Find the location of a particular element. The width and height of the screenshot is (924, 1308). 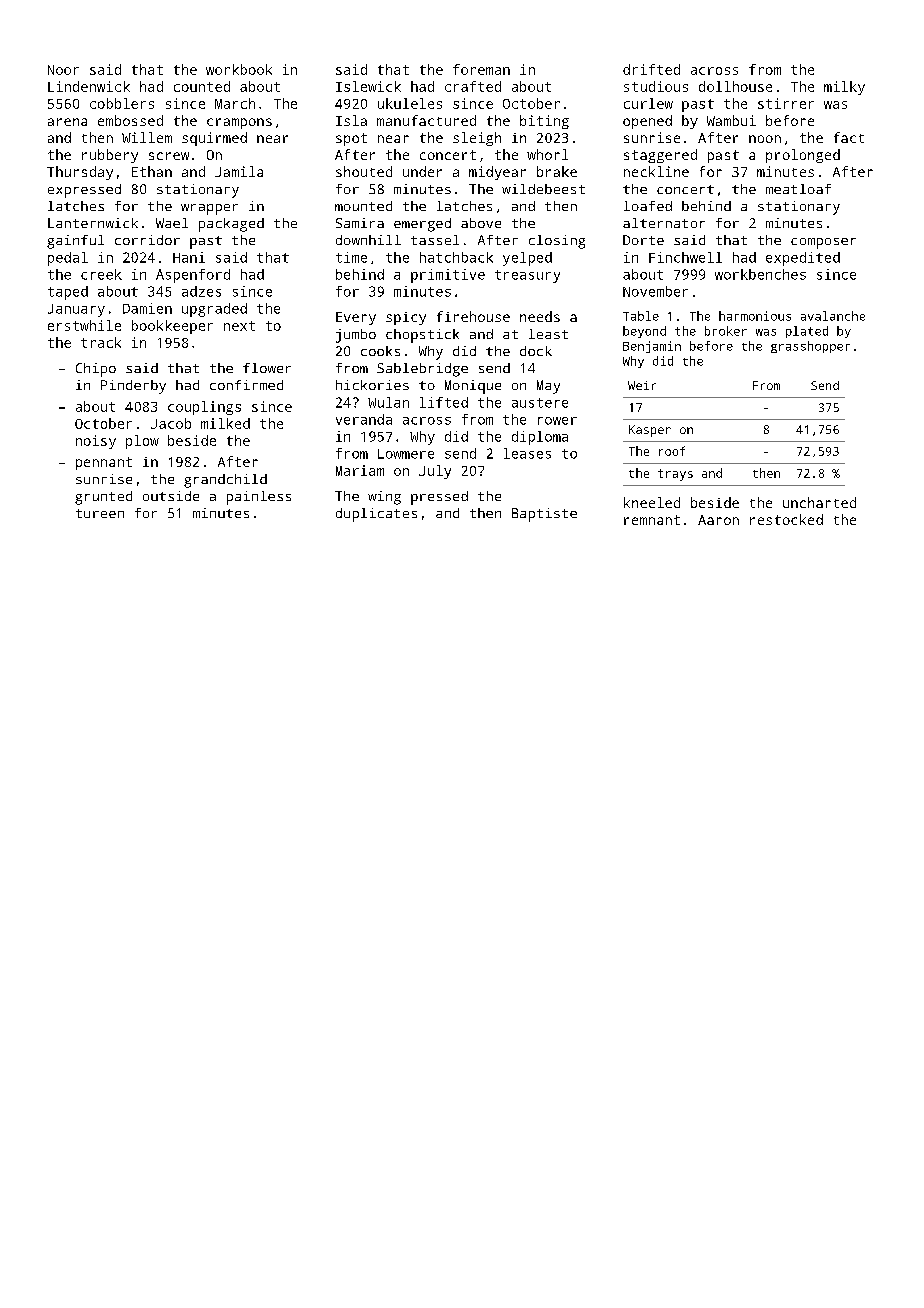

Chipo is located at coordinates (96, 370).
